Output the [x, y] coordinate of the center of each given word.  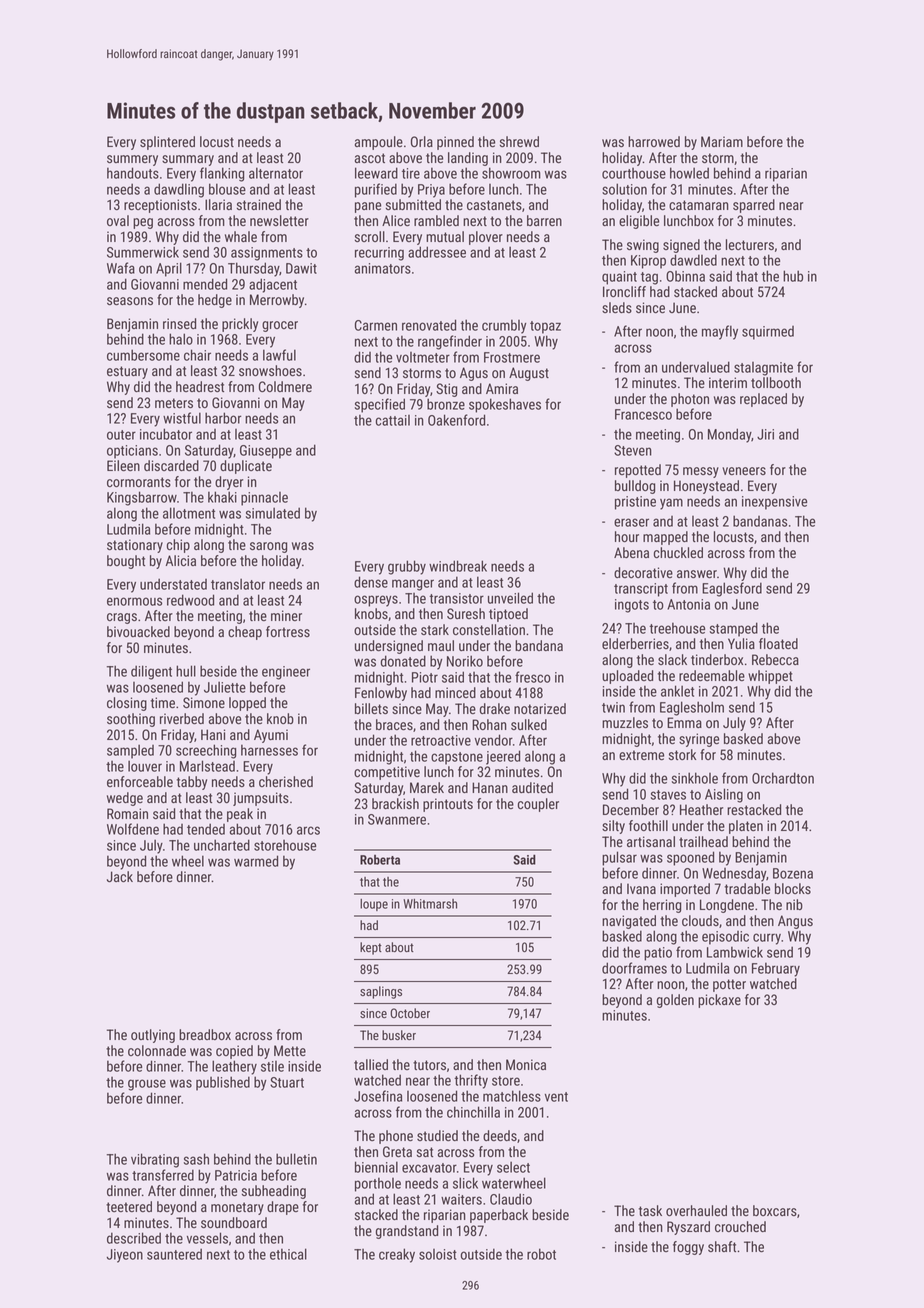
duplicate [246, 467]
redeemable [712, 675]
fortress [288, 631]
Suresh [466, 613]
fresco [533, 677]
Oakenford [456, 420]
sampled [130, 751]
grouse [147, 1085]
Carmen [376, 325]
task [650, 1210]
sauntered [174, 1254]
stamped [734, 629]
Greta [397, 1151]
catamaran [699, 205]
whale [241, 236]
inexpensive [774, 503]
